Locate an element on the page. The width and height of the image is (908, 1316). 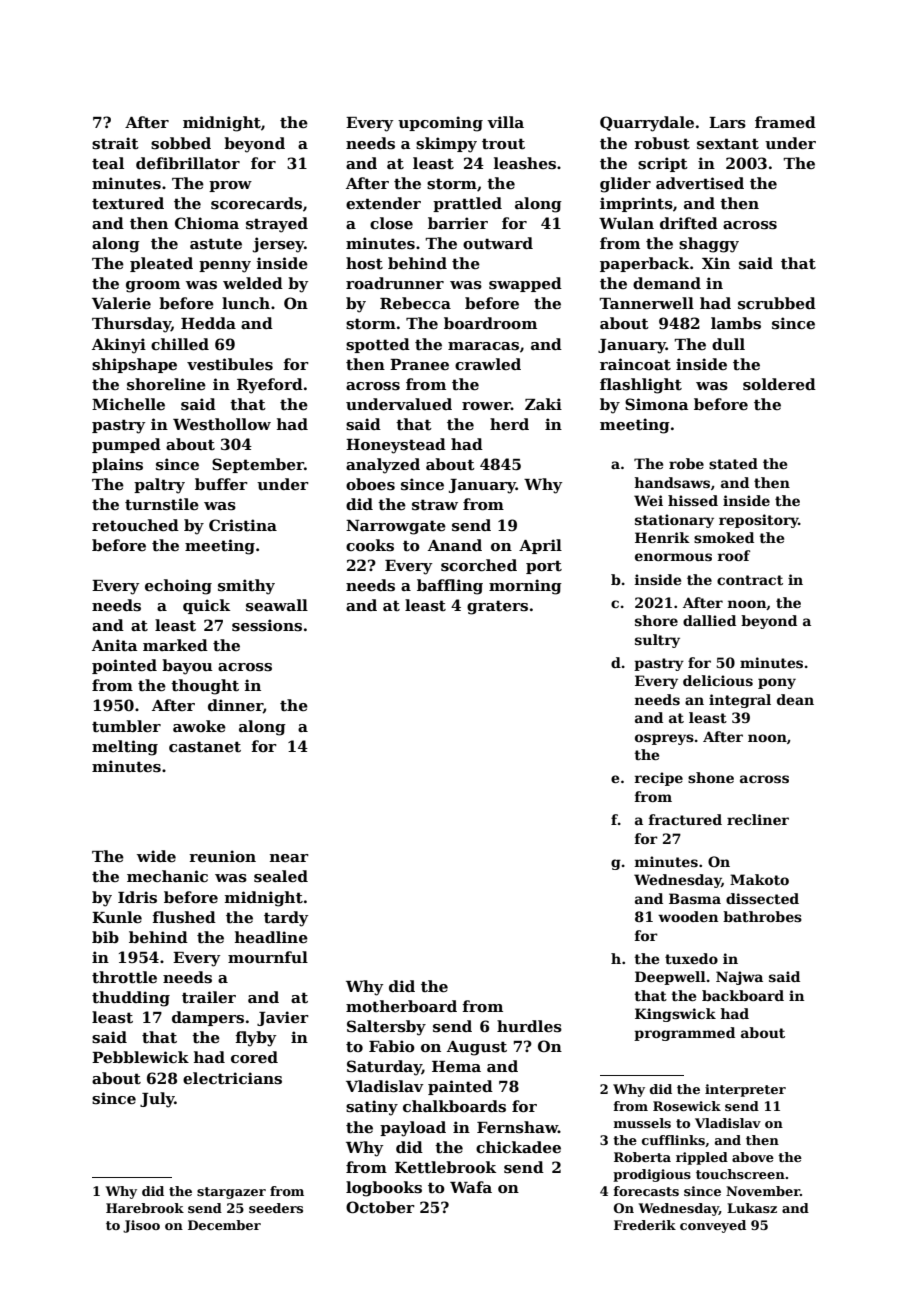
wide is located at coordinates (156, 856).
